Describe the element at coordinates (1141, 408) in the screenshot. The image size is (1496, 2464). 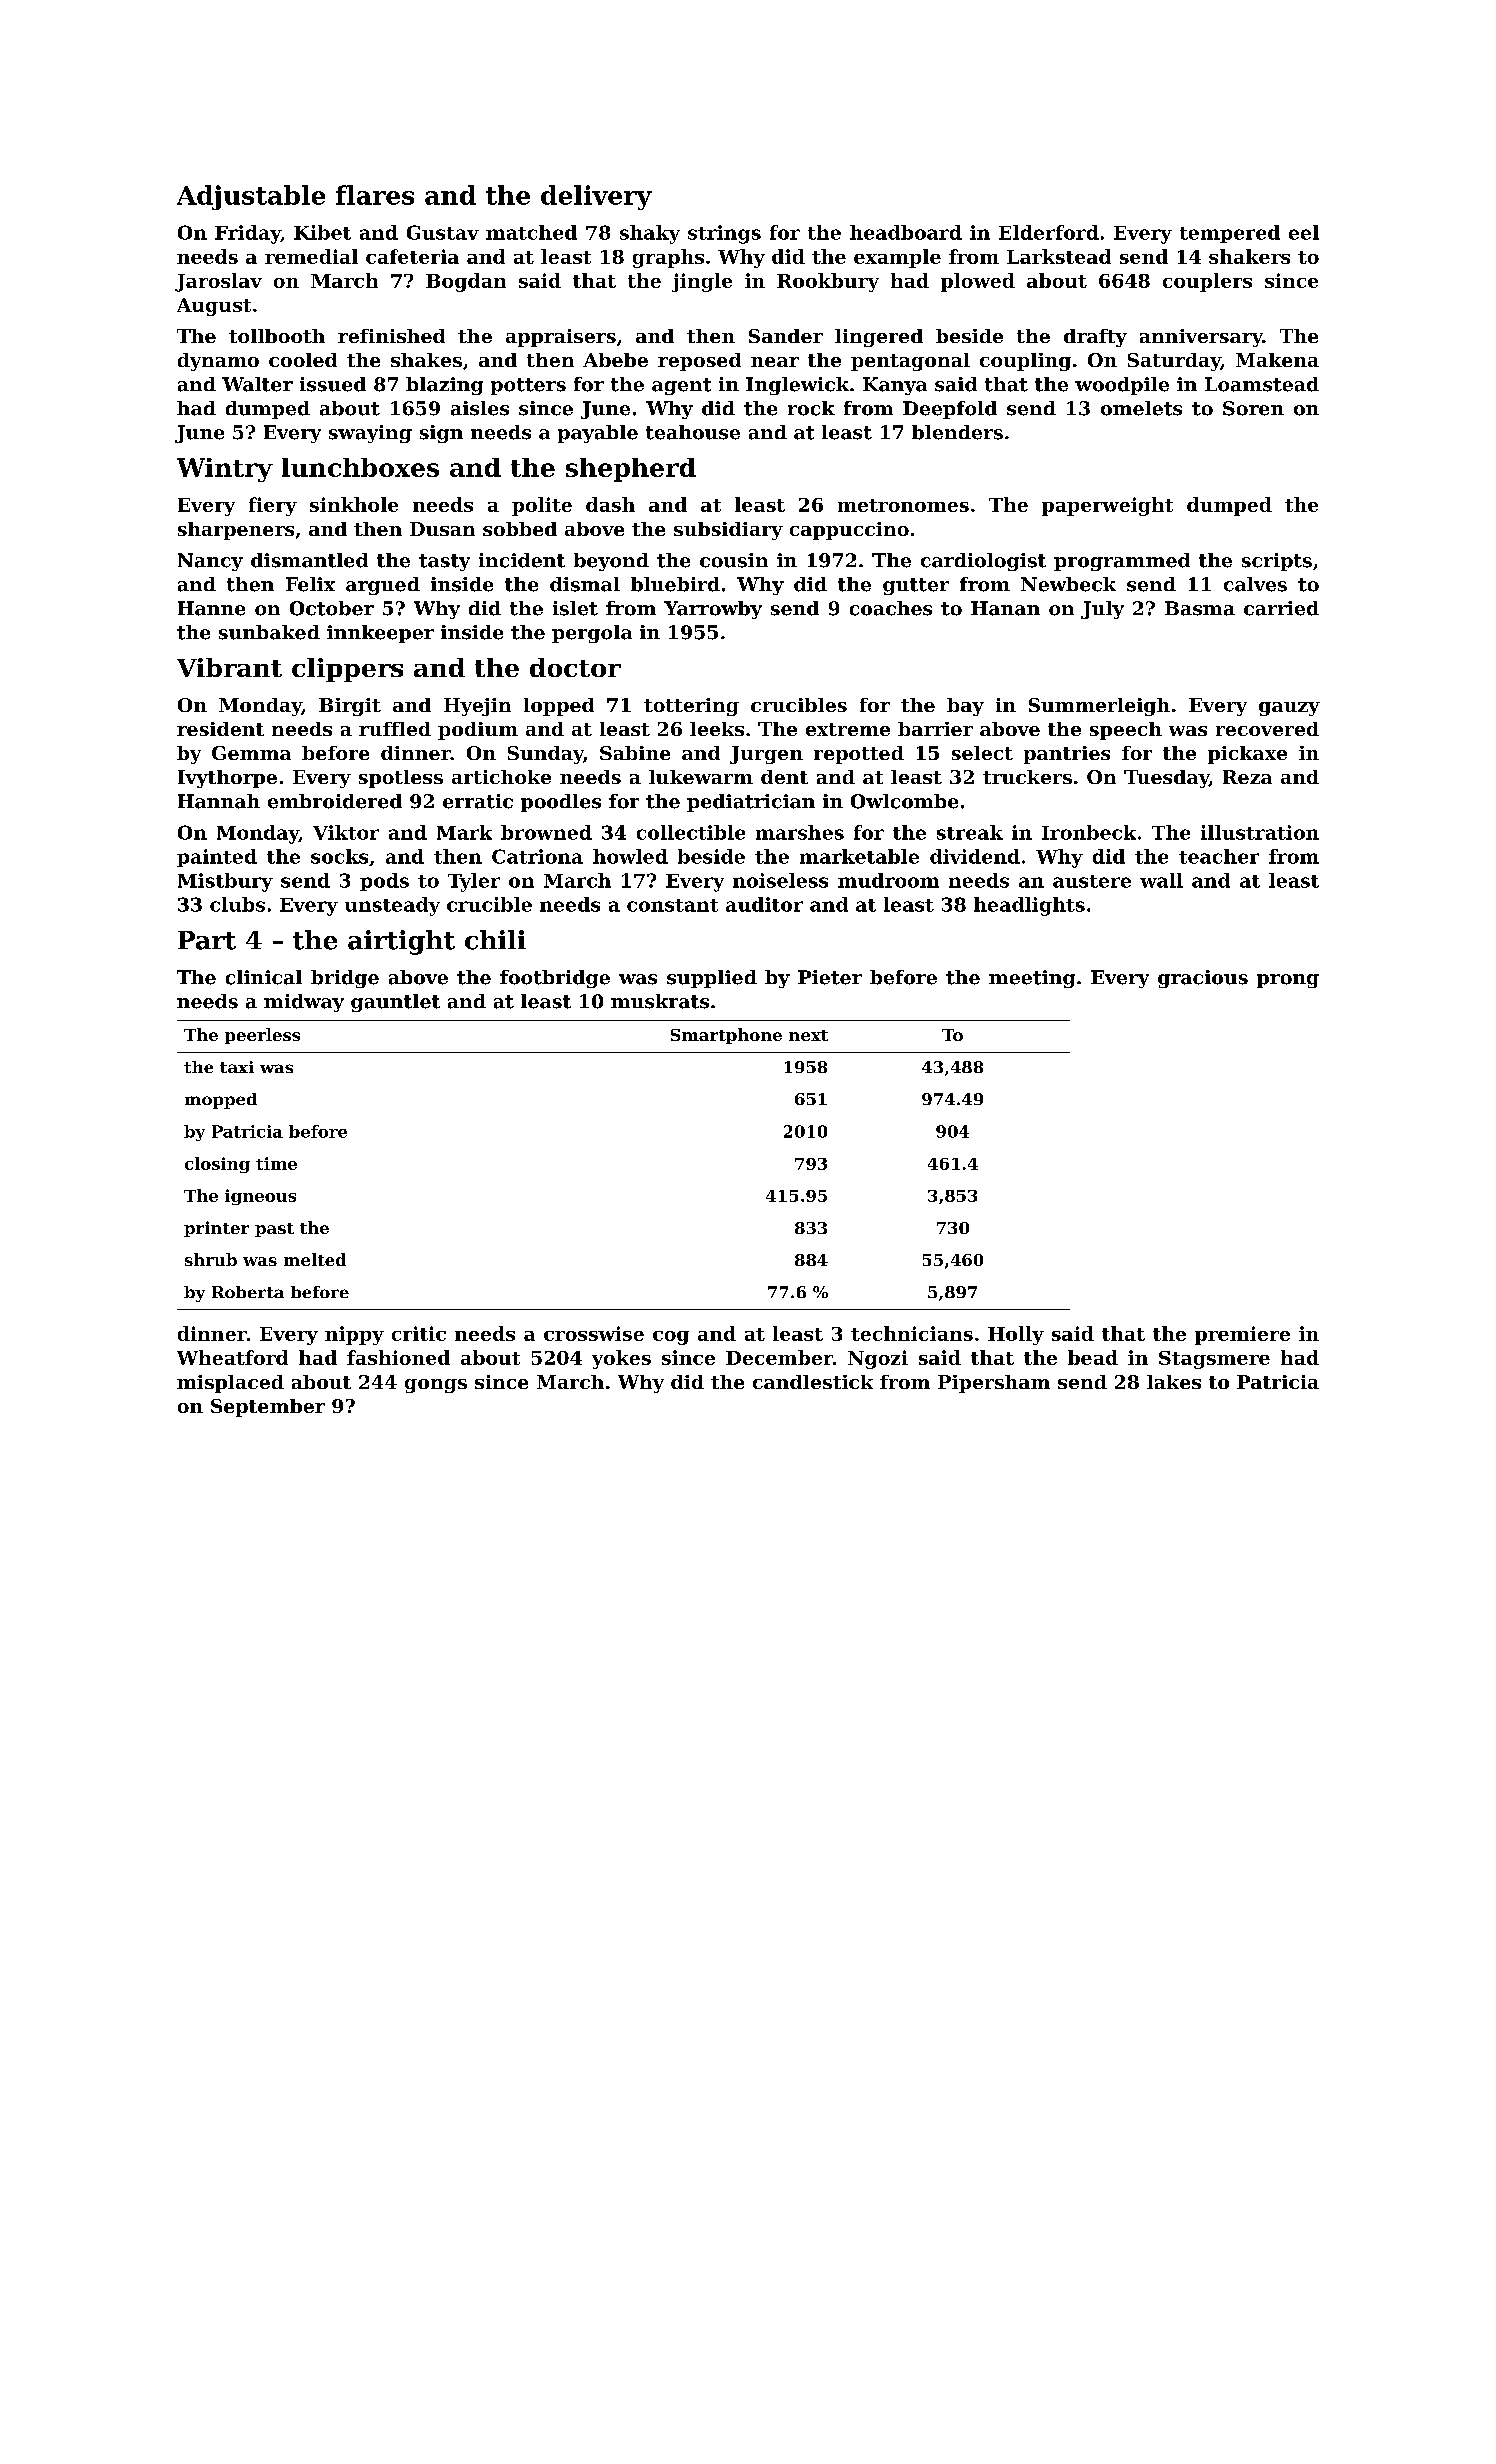
I see `omelets` at that location.
